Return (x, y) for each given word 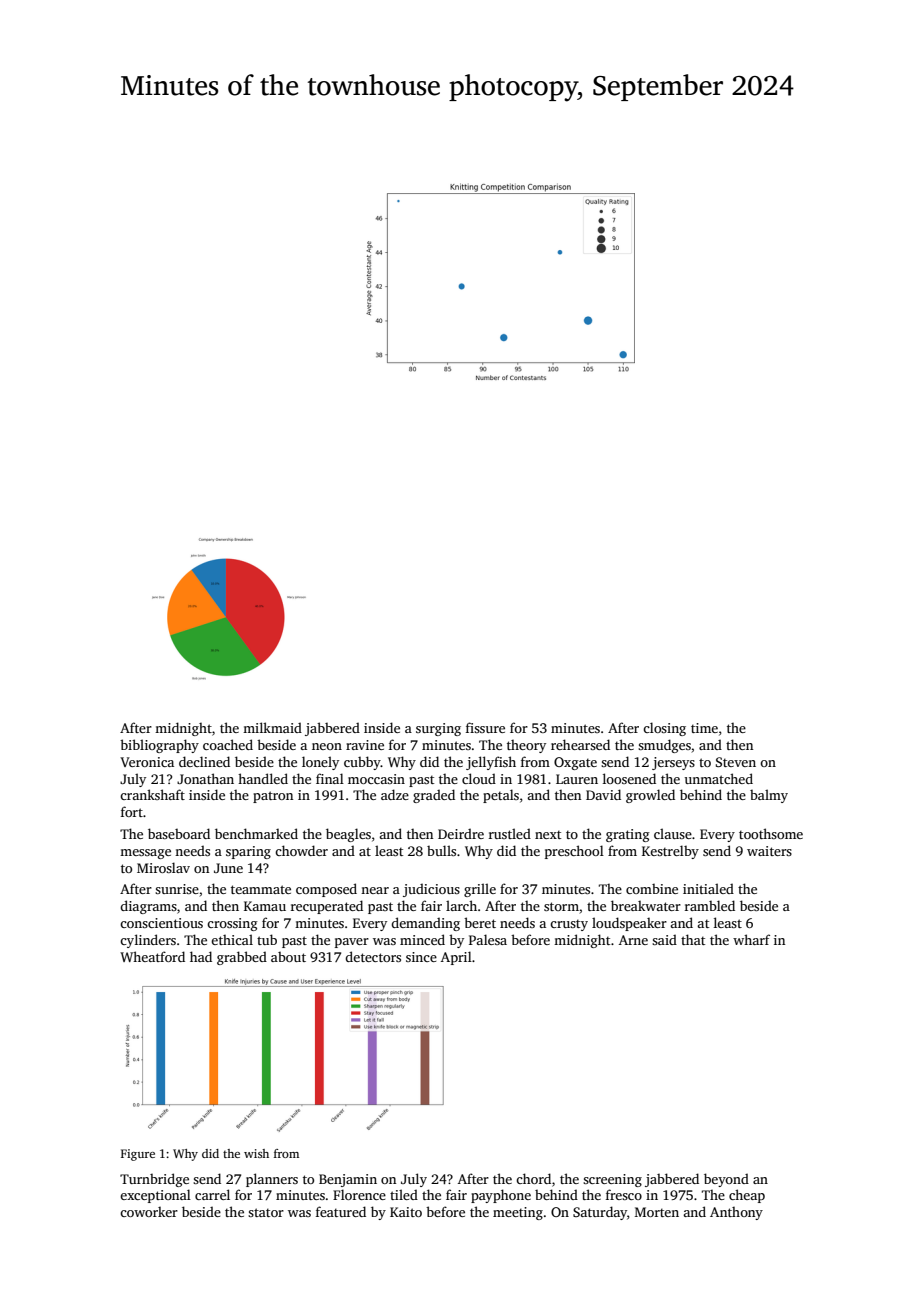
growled (650, 796)
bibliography (159, 746)
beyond (726, 1180)
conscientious (161, 923)
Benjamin (348, 1180)
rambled (710, 905)
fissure (485, 727)
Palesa (488, 939)
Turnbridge (154, 1180)
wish (256, 1153)
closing (664, 729)
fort (132, 811)
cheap (747, 1196)
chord (533, 1178)
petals (501, 796)
